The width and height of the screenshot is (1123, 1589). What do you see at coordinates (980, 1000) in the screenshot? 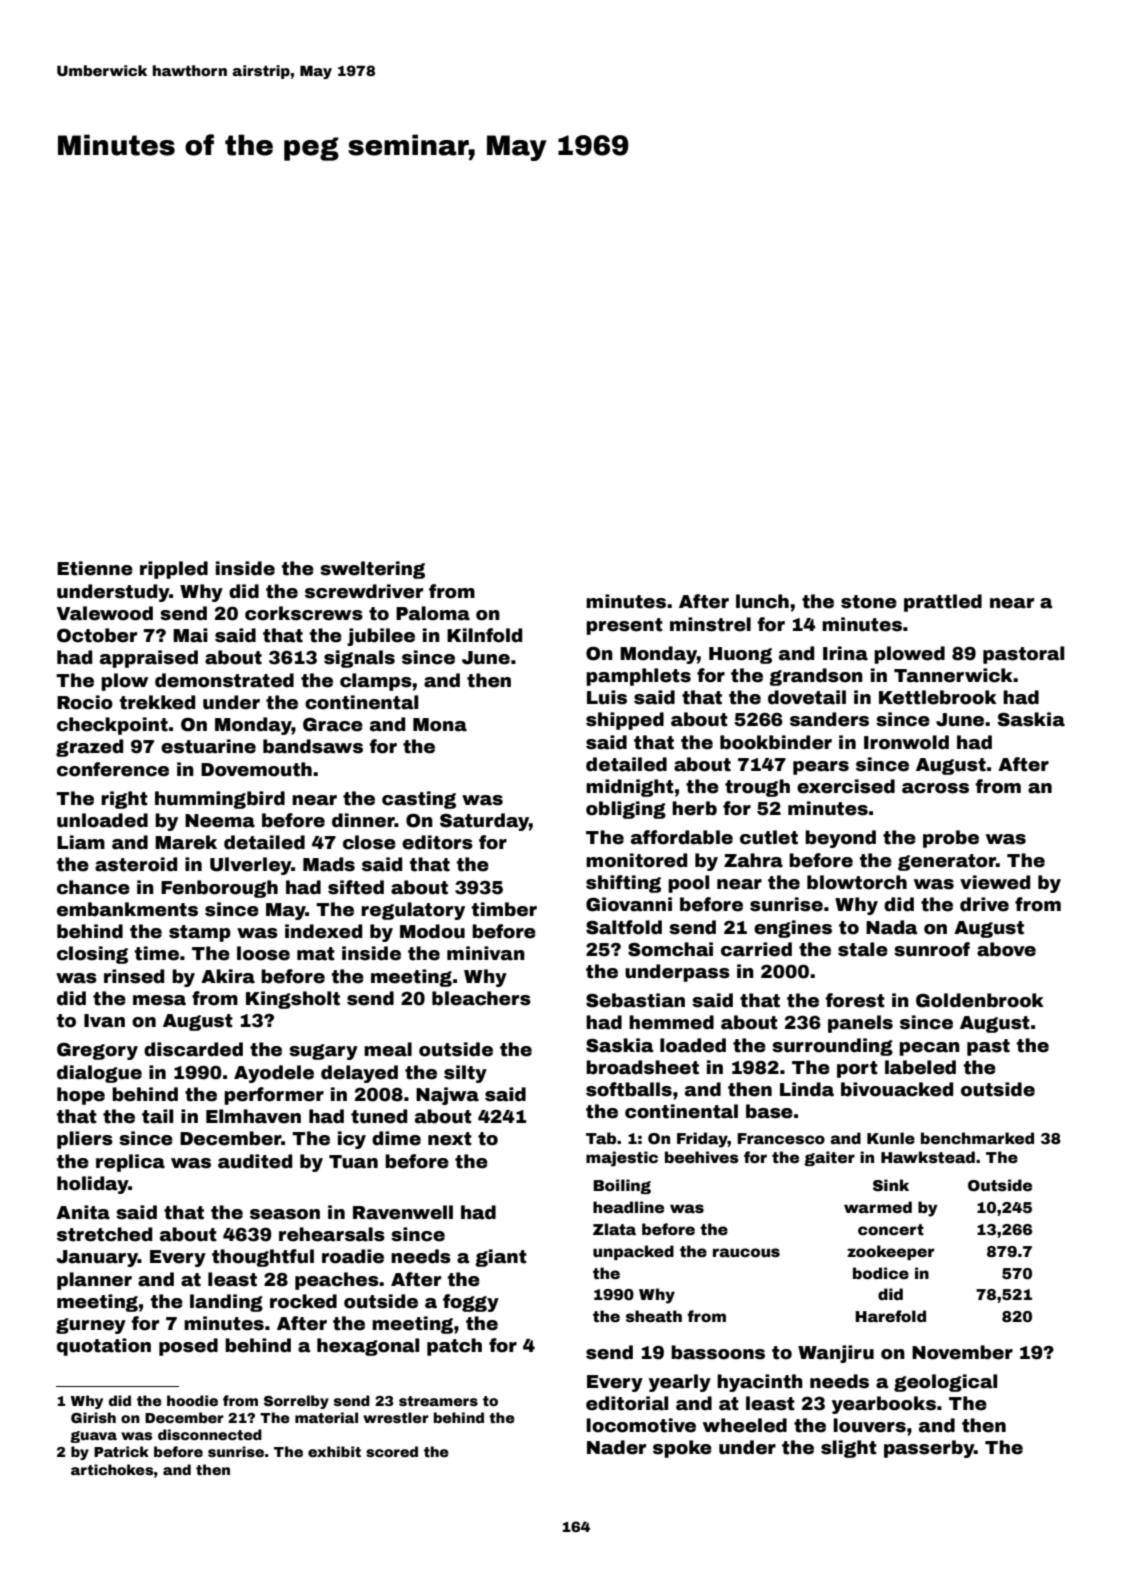
I see `Goldenbrook` at bounding box center [980, 1000].
